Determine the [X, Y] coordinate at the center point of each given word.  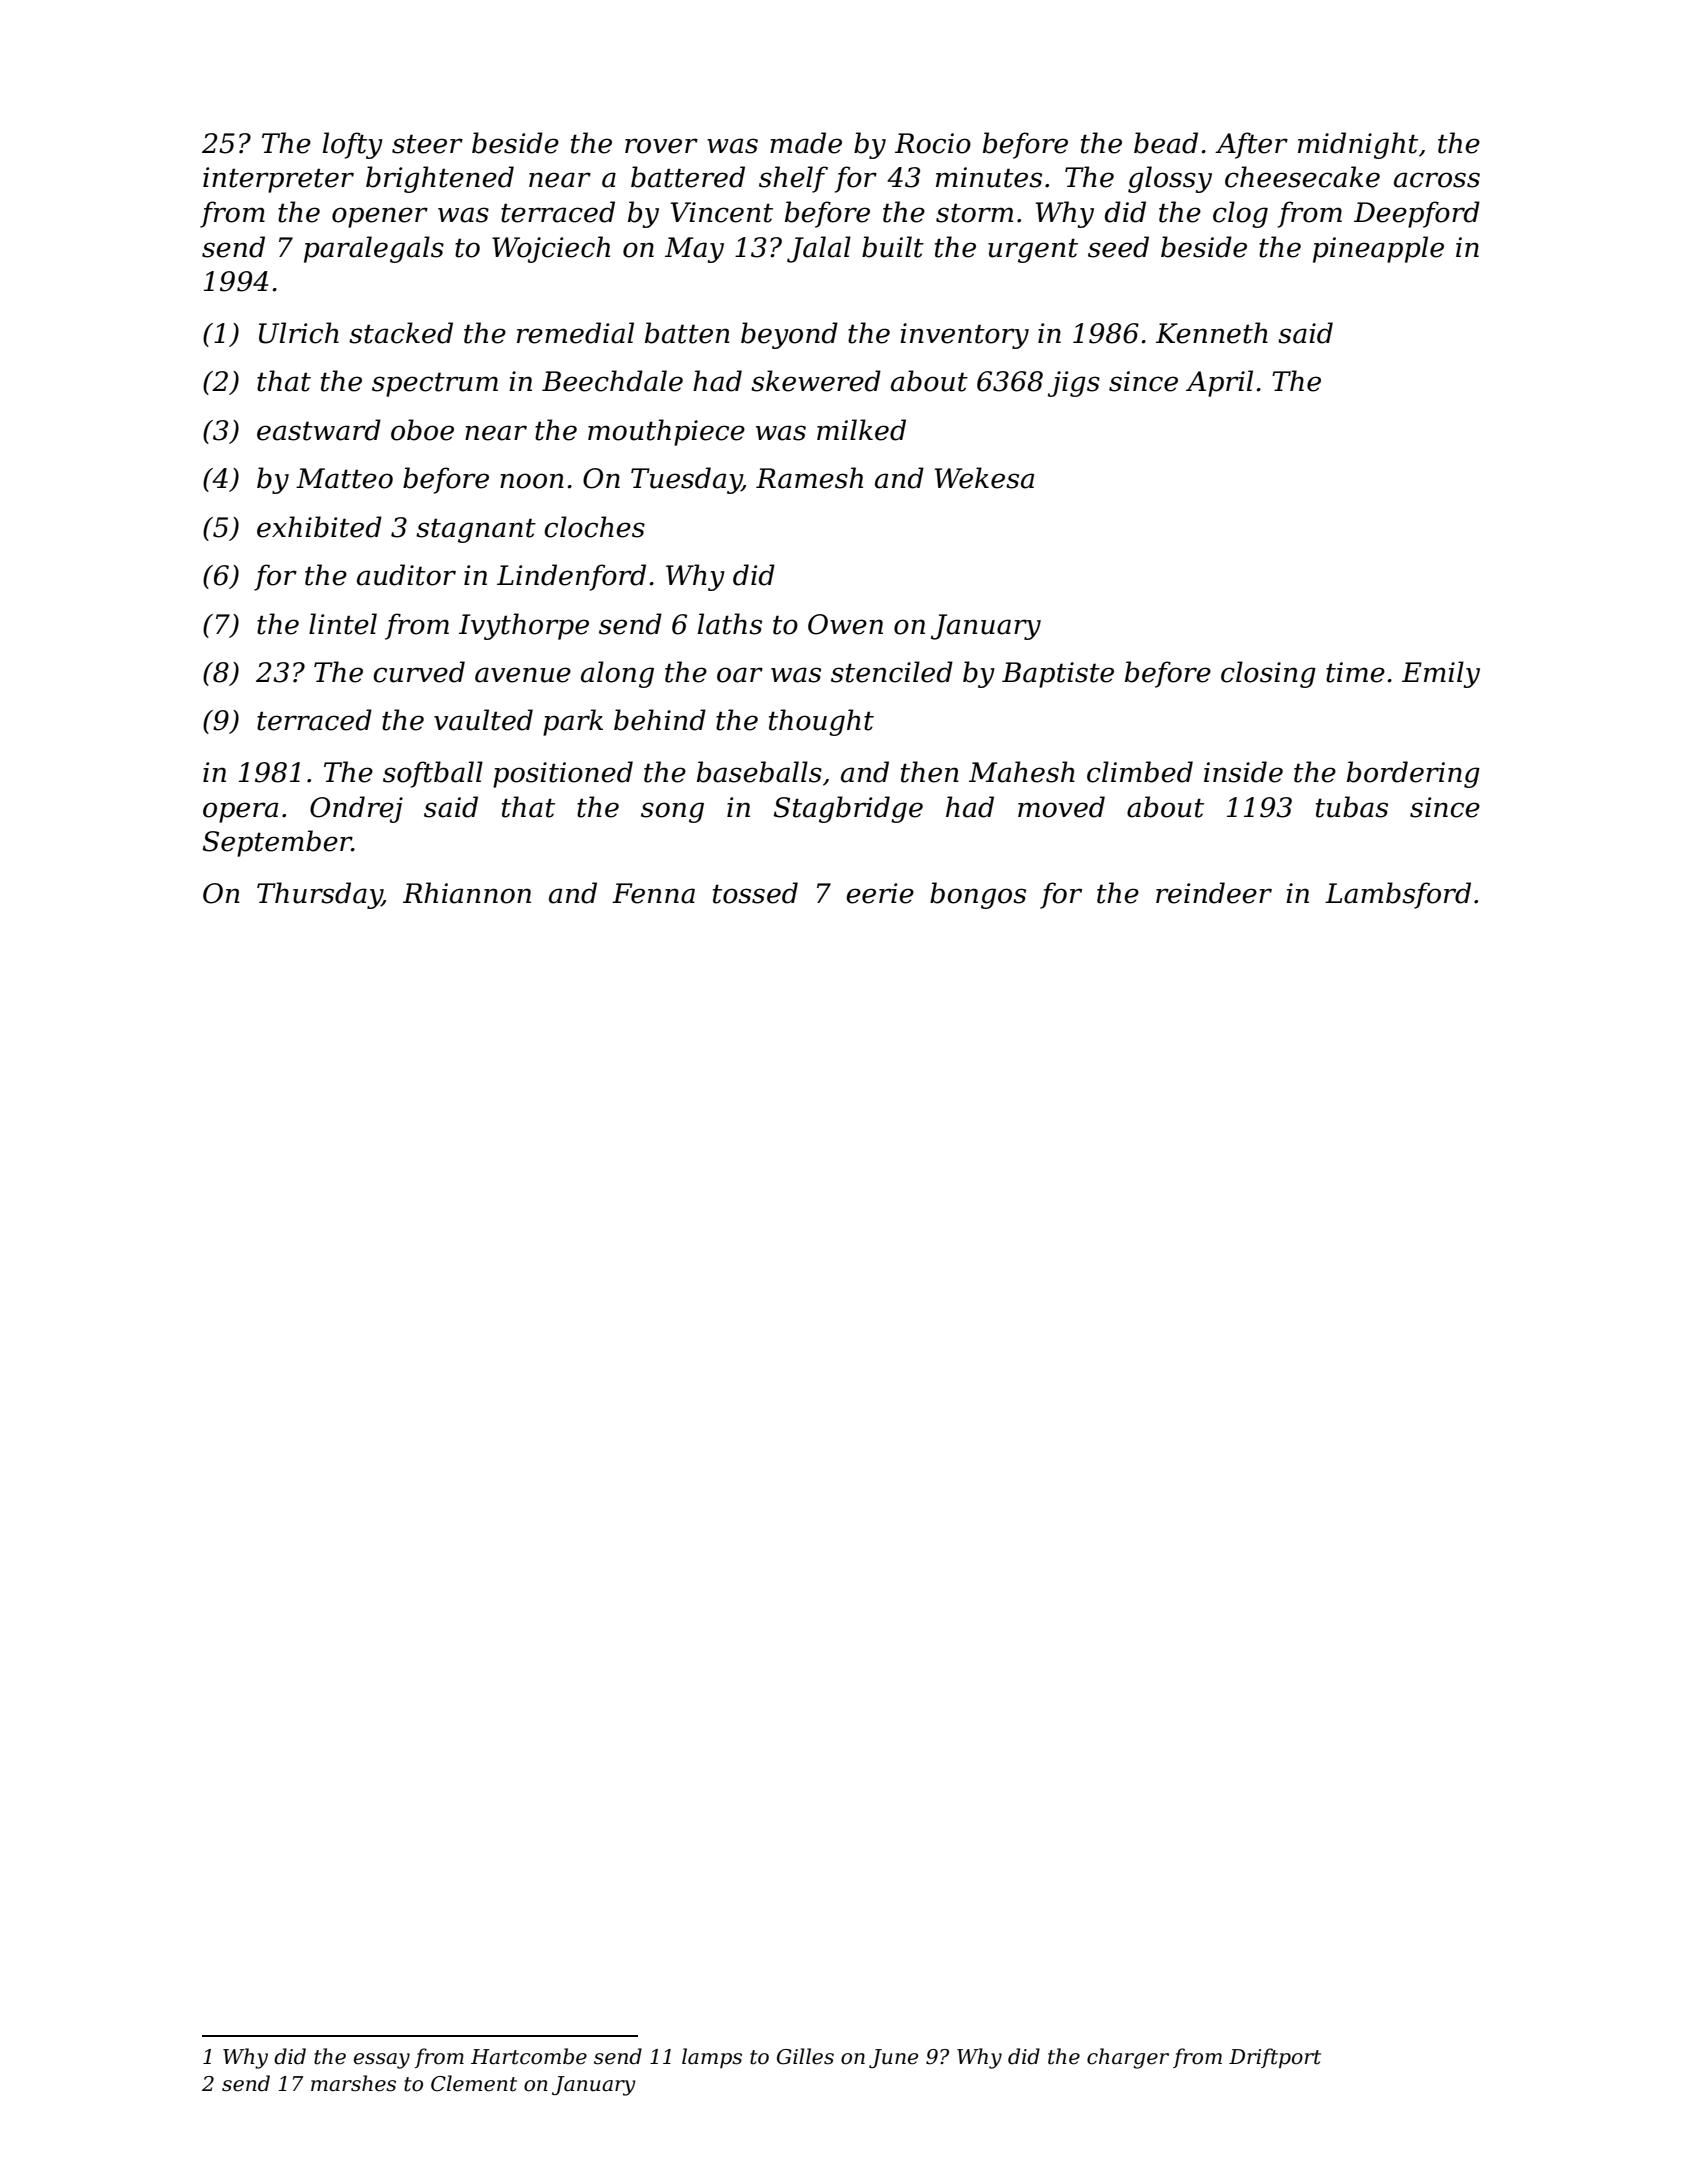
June [893, 2058]
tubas [1352, 807]
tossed [755, 893]
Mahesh [1022, 772]
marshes [353, 2083]
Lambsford [1398, 895]
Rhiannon [467, 893]
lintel [343, 624]
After [1251, 145]
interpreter [278, 180]
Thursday [319, 895]
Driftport [1275, 2058]
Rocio [933, 143]
